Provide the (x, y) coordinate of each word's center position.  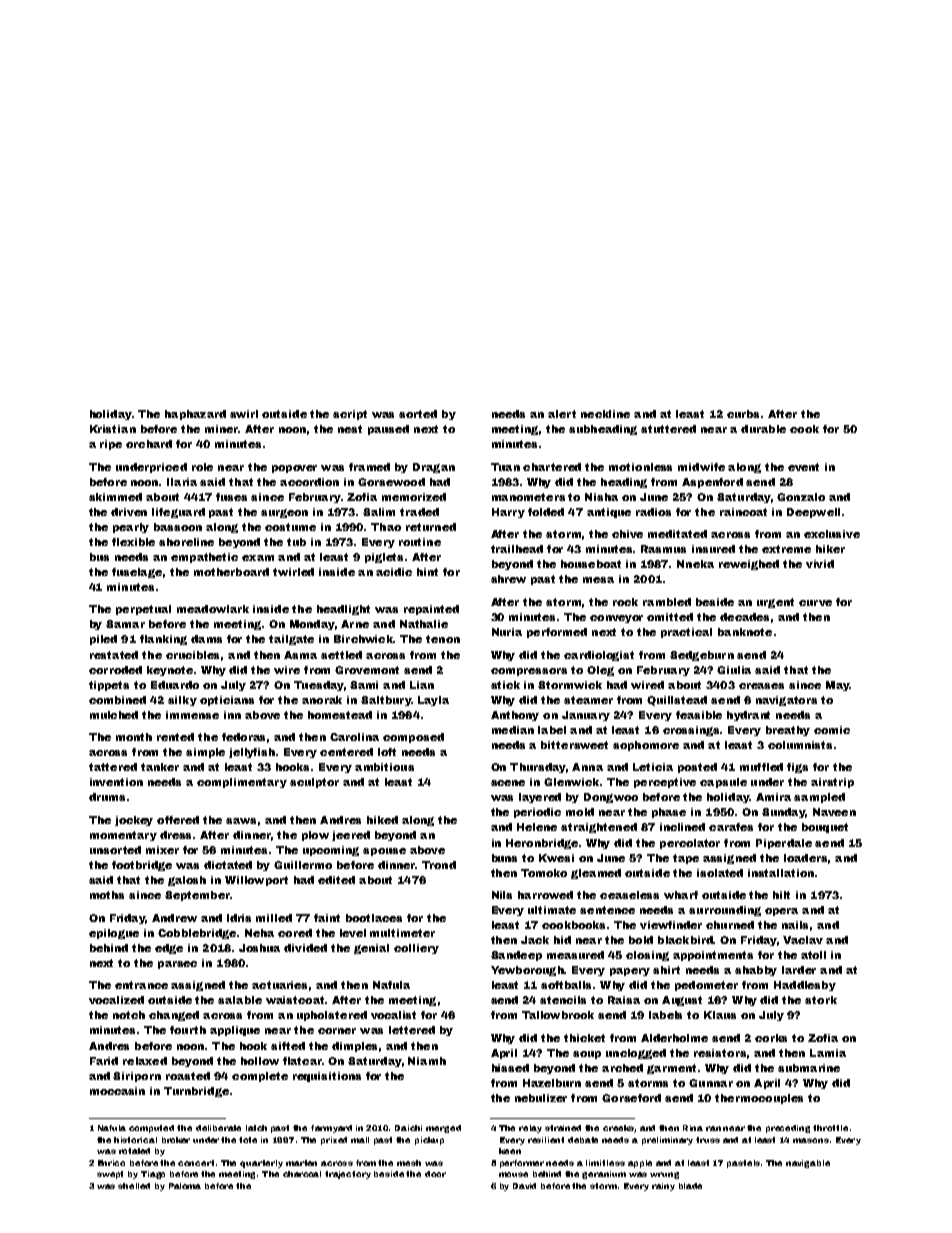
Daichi (408, 1128)
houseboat (591, 564)
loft (387, 752)
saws (241, 821)
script (350, 415)
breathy (788, 731)
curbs (743, 414)
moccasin (117, 1091)
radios (653, 512)
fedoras (243, 737)
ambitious (384, 767)
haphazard (195, 415)
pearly (131, 528)
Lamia (828, 1053)
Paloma (185, 1186)
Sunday (783, 813)
